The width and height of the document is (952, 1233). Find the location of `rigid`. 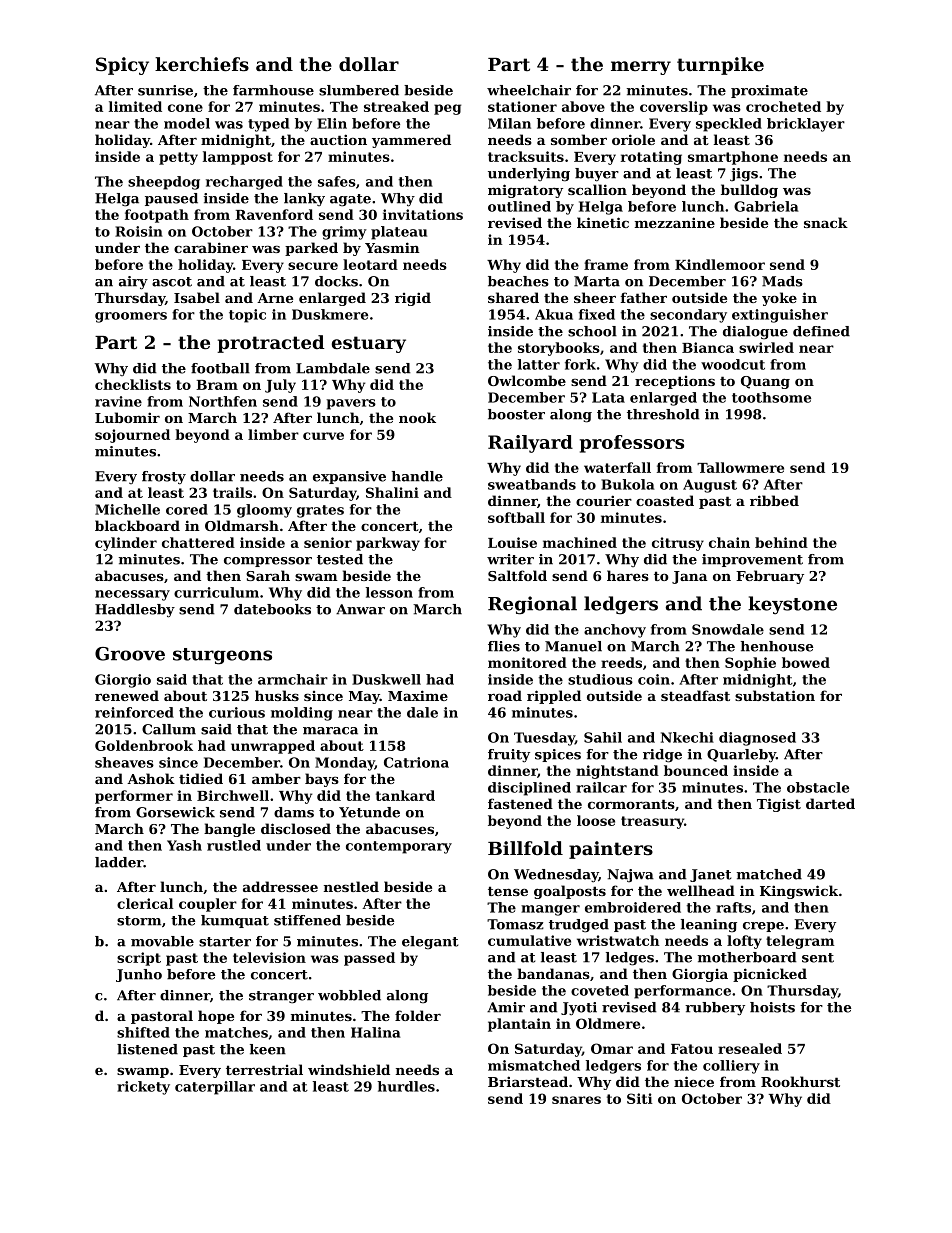

rigid is located at coordinates (413, 299).
